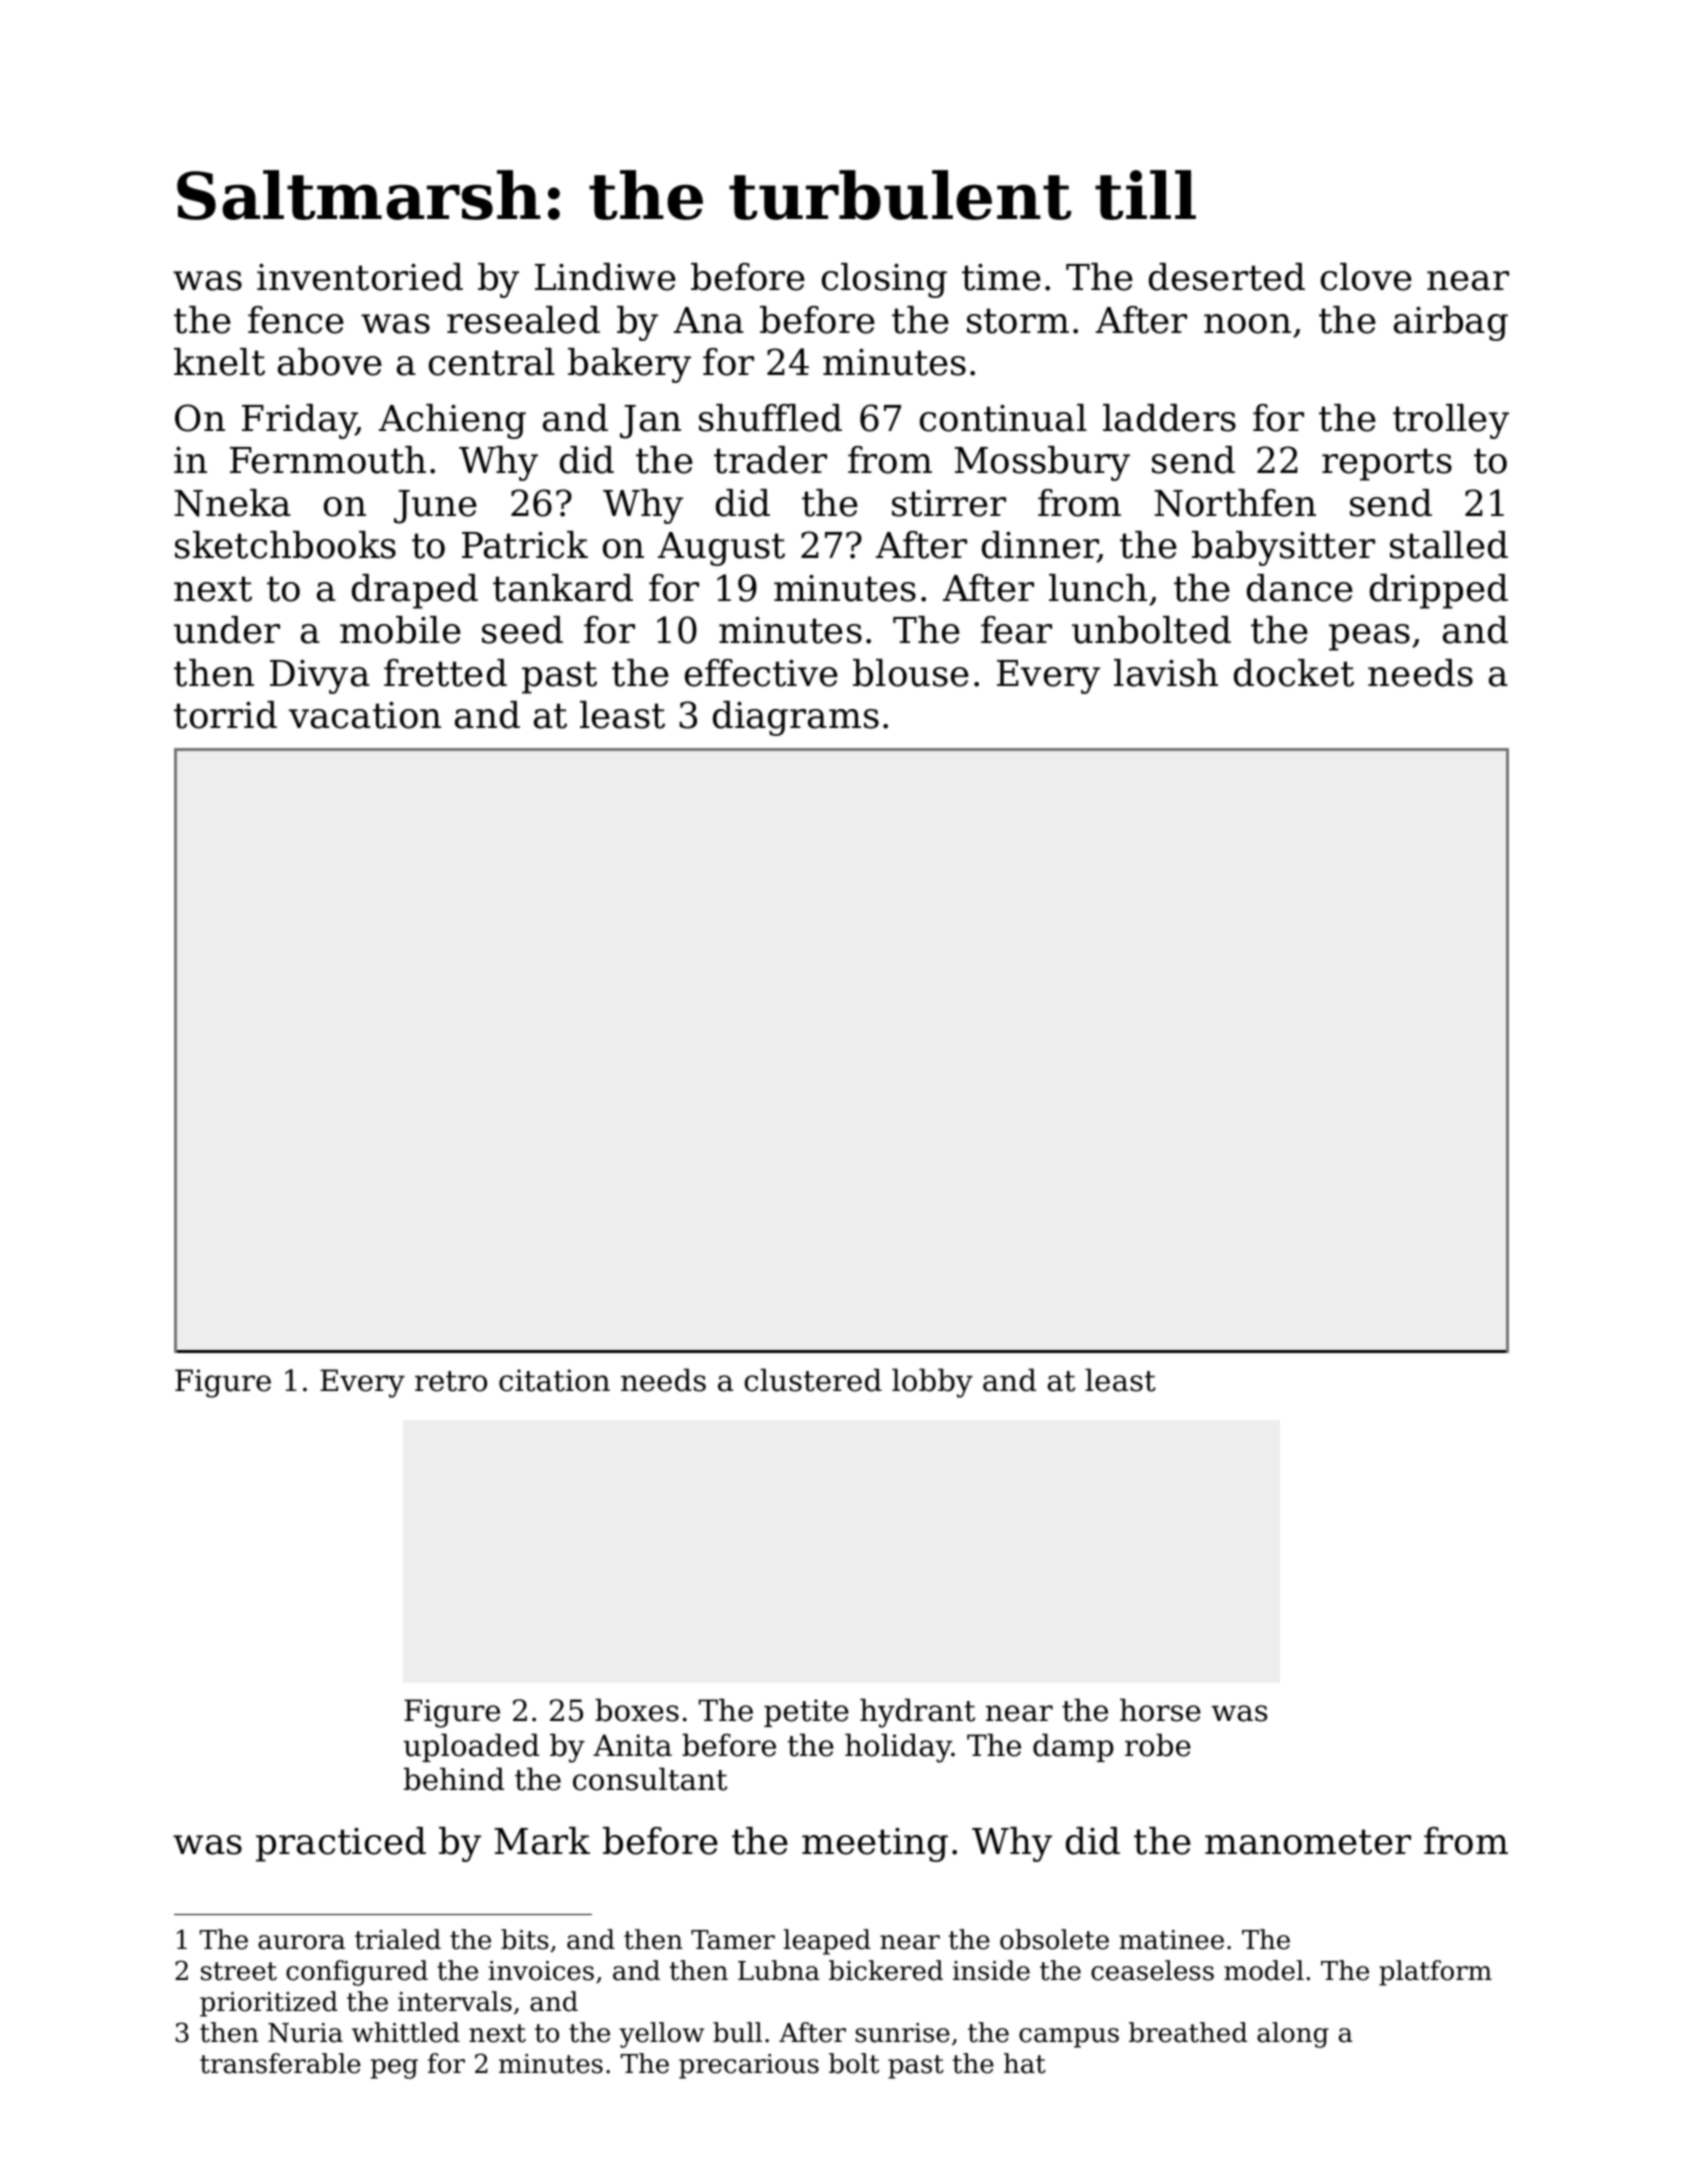  Describe the element at coordinates (451, 1381) in the page. I see `retro` at that location.
